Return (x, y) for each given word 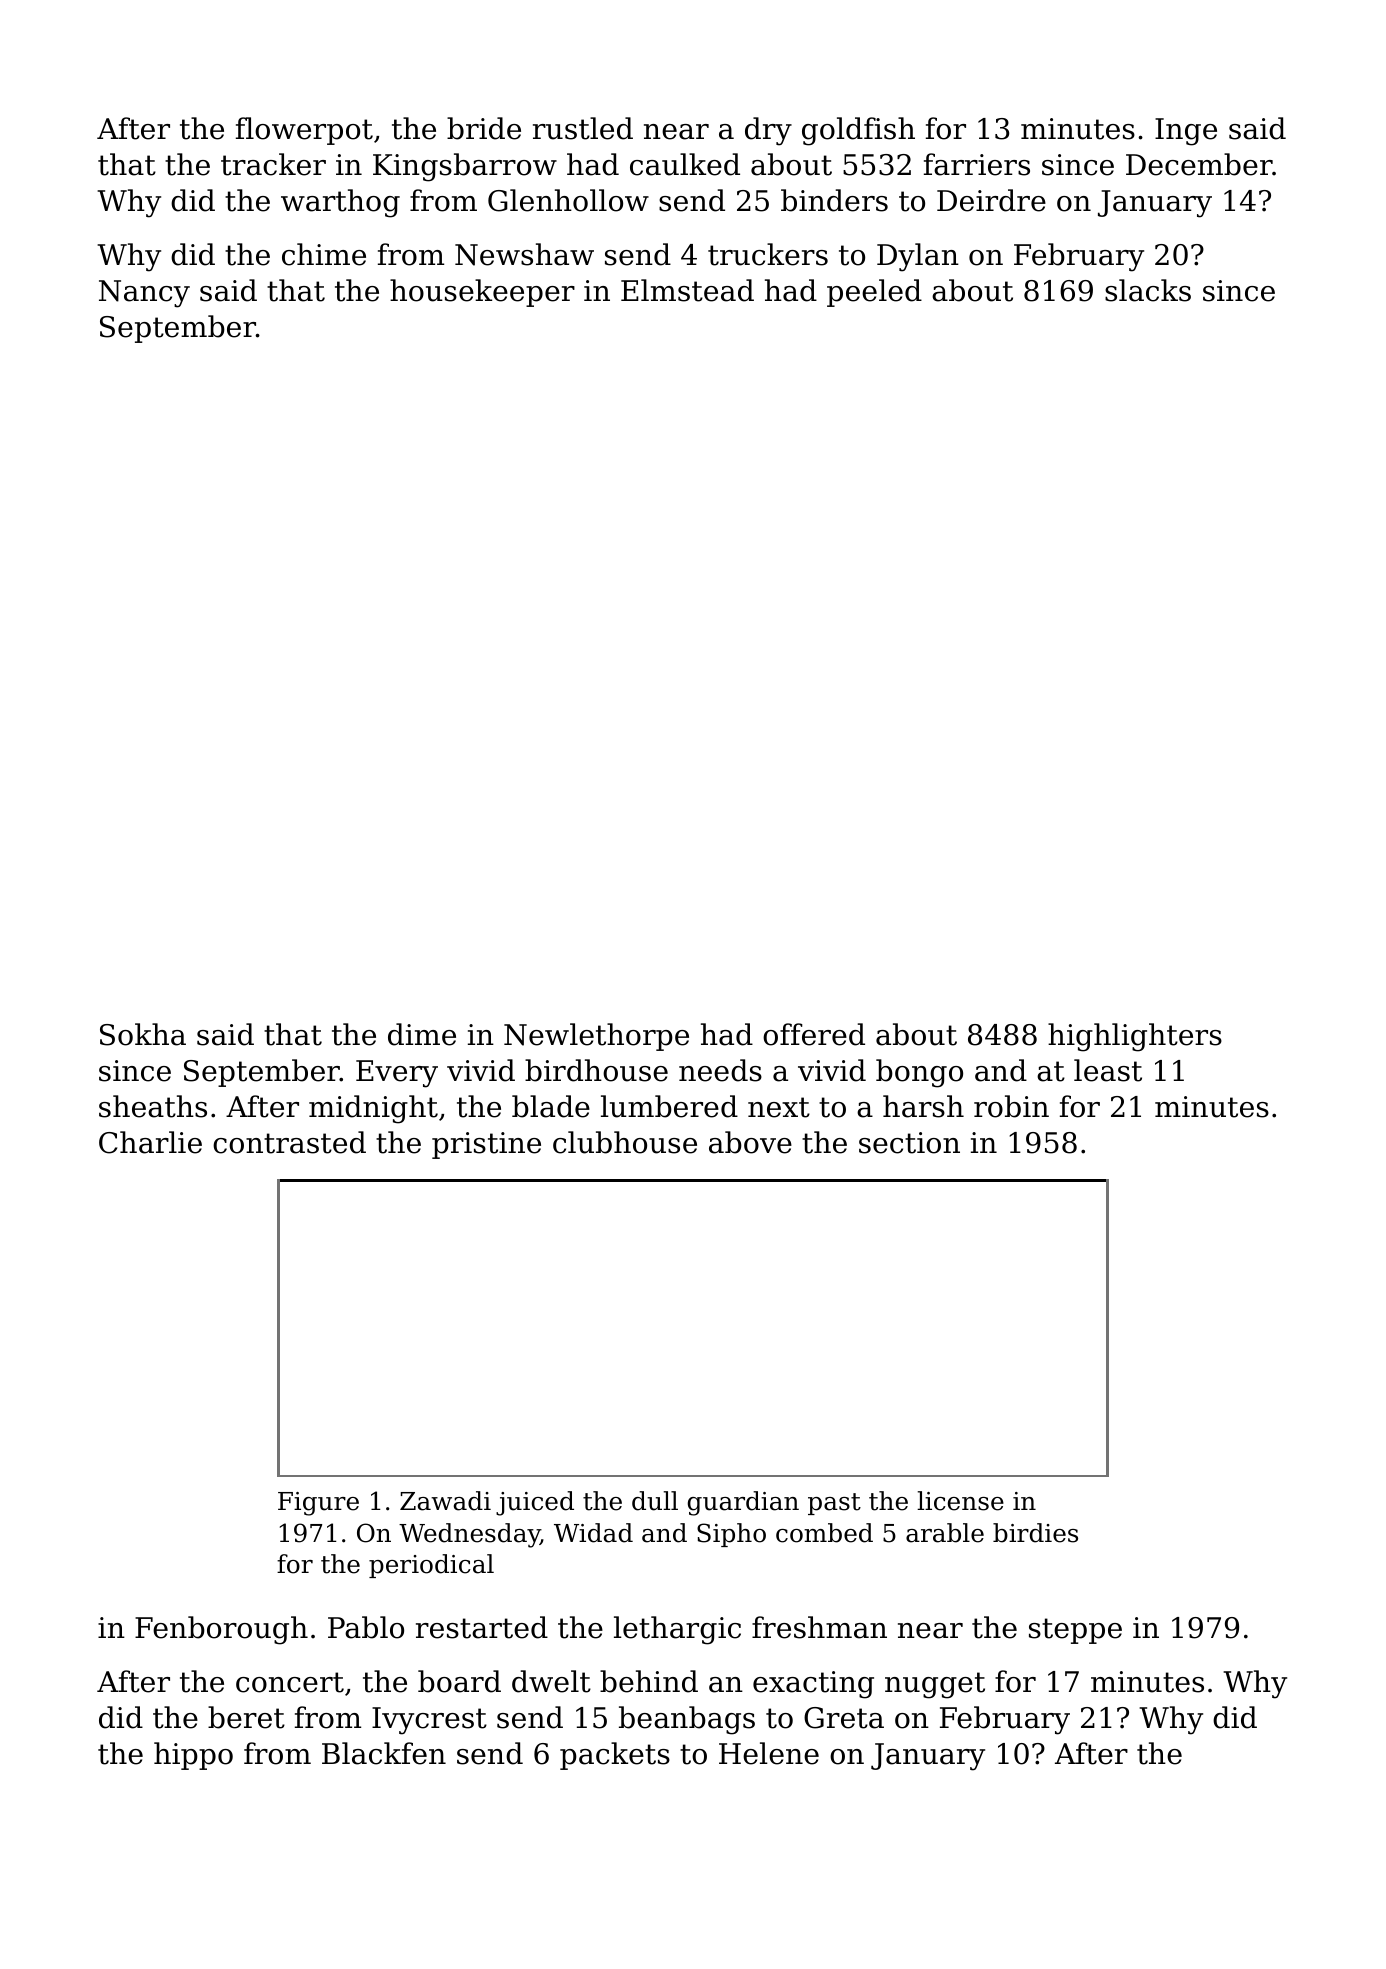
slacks (1148, 290)
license (960, 1501)
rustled (583, 128)
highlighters (1135, 1037)
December (1199, 164)
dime (422, 1034)
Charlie (150, 1142)
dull (655, 1501)
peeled (874, 293)
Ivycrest (429, 1721)
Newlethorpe (596, 1037)
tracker (273, 164)
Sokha (143, 1034)
